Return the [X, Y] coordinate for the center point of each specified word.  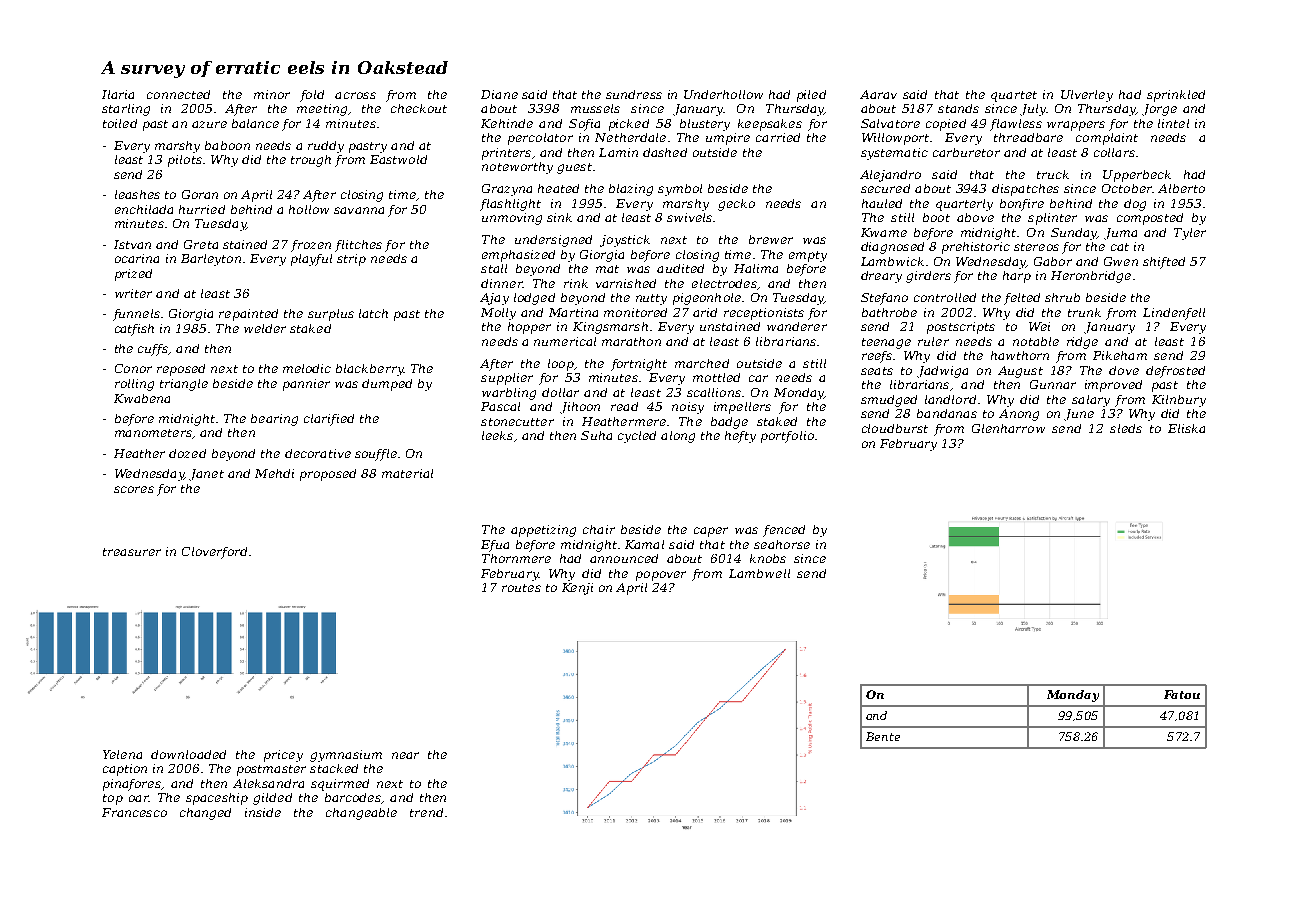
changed [205, 814]
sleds [1126, 428]
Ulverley [1087, 96]
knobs [768, 558]
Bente [883, 736]
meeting [322, 110]
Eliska [1186, 428]
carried [778, 137]
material [407, 473]
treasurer [132, 552]
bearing [274, 420]
